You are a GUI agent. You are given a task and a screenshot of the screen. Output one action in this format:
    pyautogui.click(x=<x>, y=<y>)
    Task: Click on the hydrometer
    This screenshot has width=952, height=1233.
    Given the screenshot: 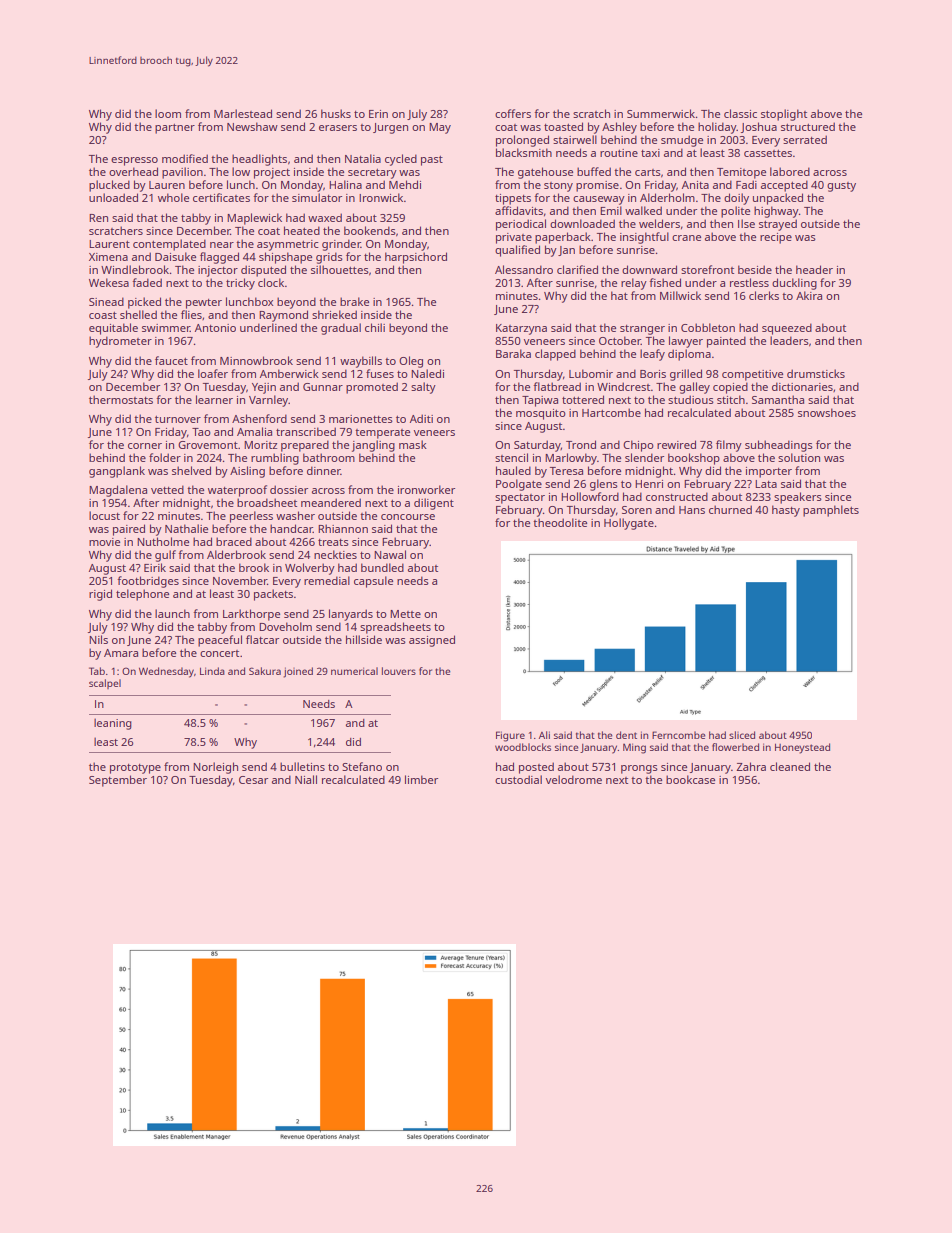 What is the action you would take?
    pyautogui.click(x=120, y=342)
